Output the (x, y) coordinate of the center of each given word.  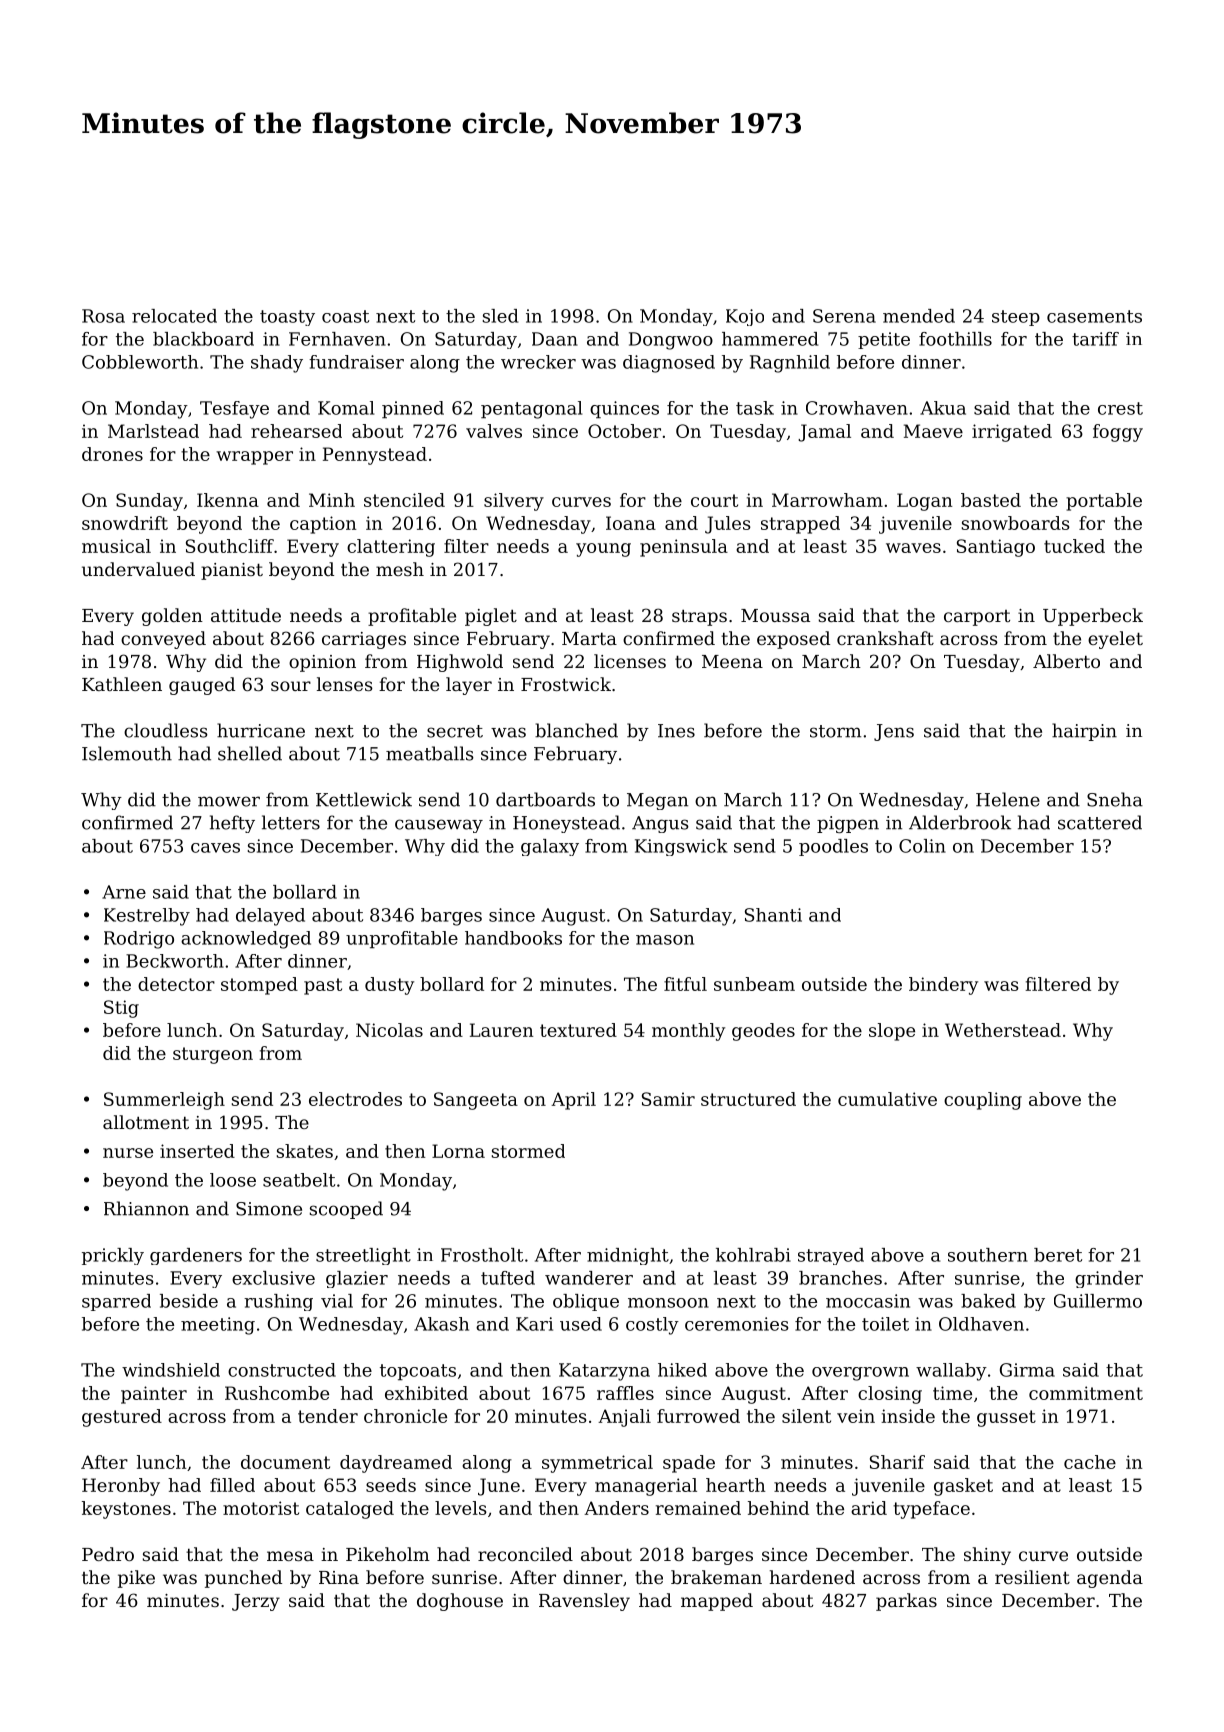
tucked (1074, 546)
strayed (831, 1256)
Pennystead (375, 456)
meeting (218, 1326)
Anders (616, 1508)
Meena (732, 661)
